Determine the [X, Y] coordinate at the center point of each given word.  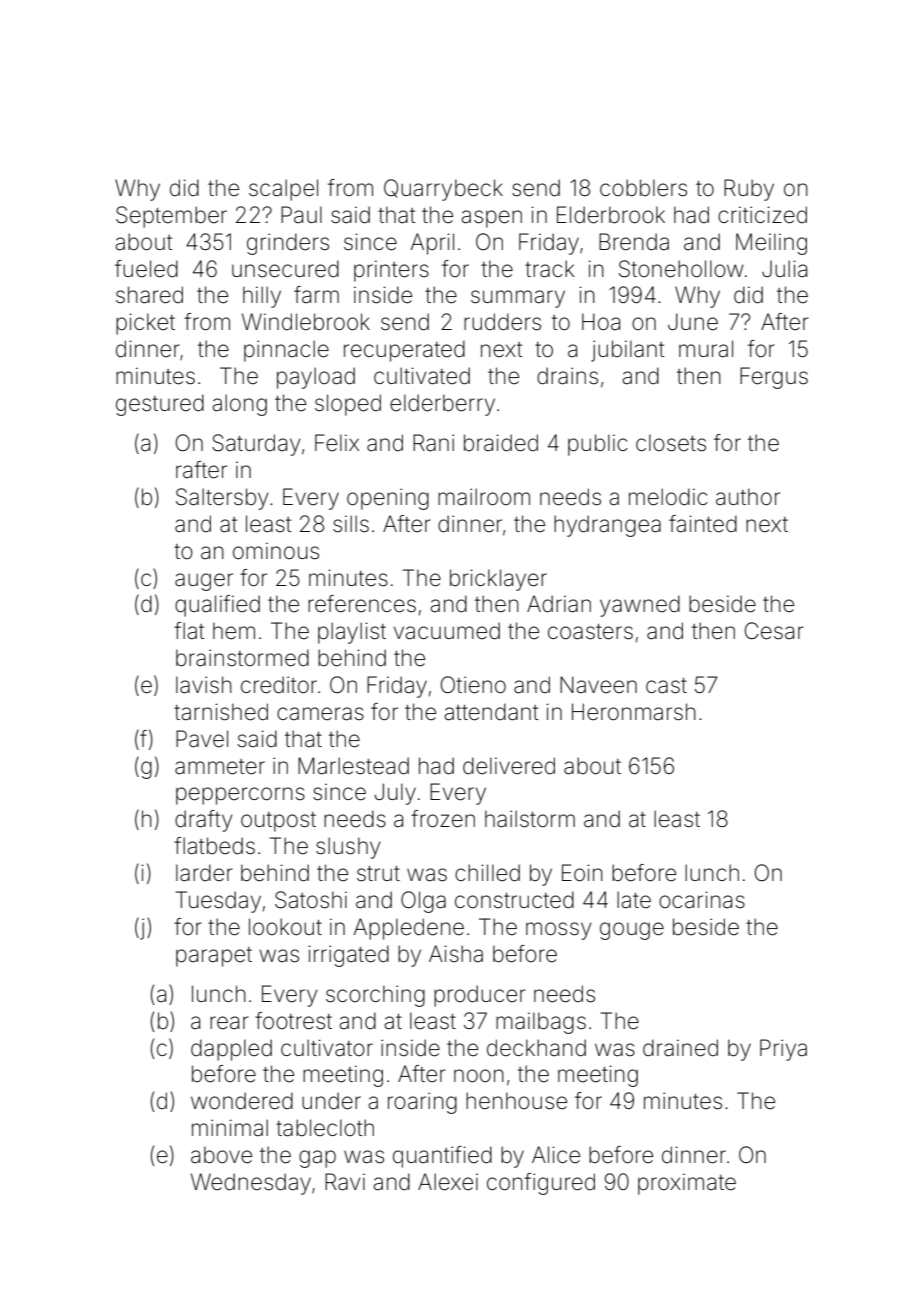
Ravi [345, 1182]
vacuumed [447, 631]
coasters [590, 632]
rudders [502, 322]
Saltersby [222, 499]
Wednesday [251, 1184]
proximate [687, 1184]
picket [145, 324]
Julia [784, 269]
